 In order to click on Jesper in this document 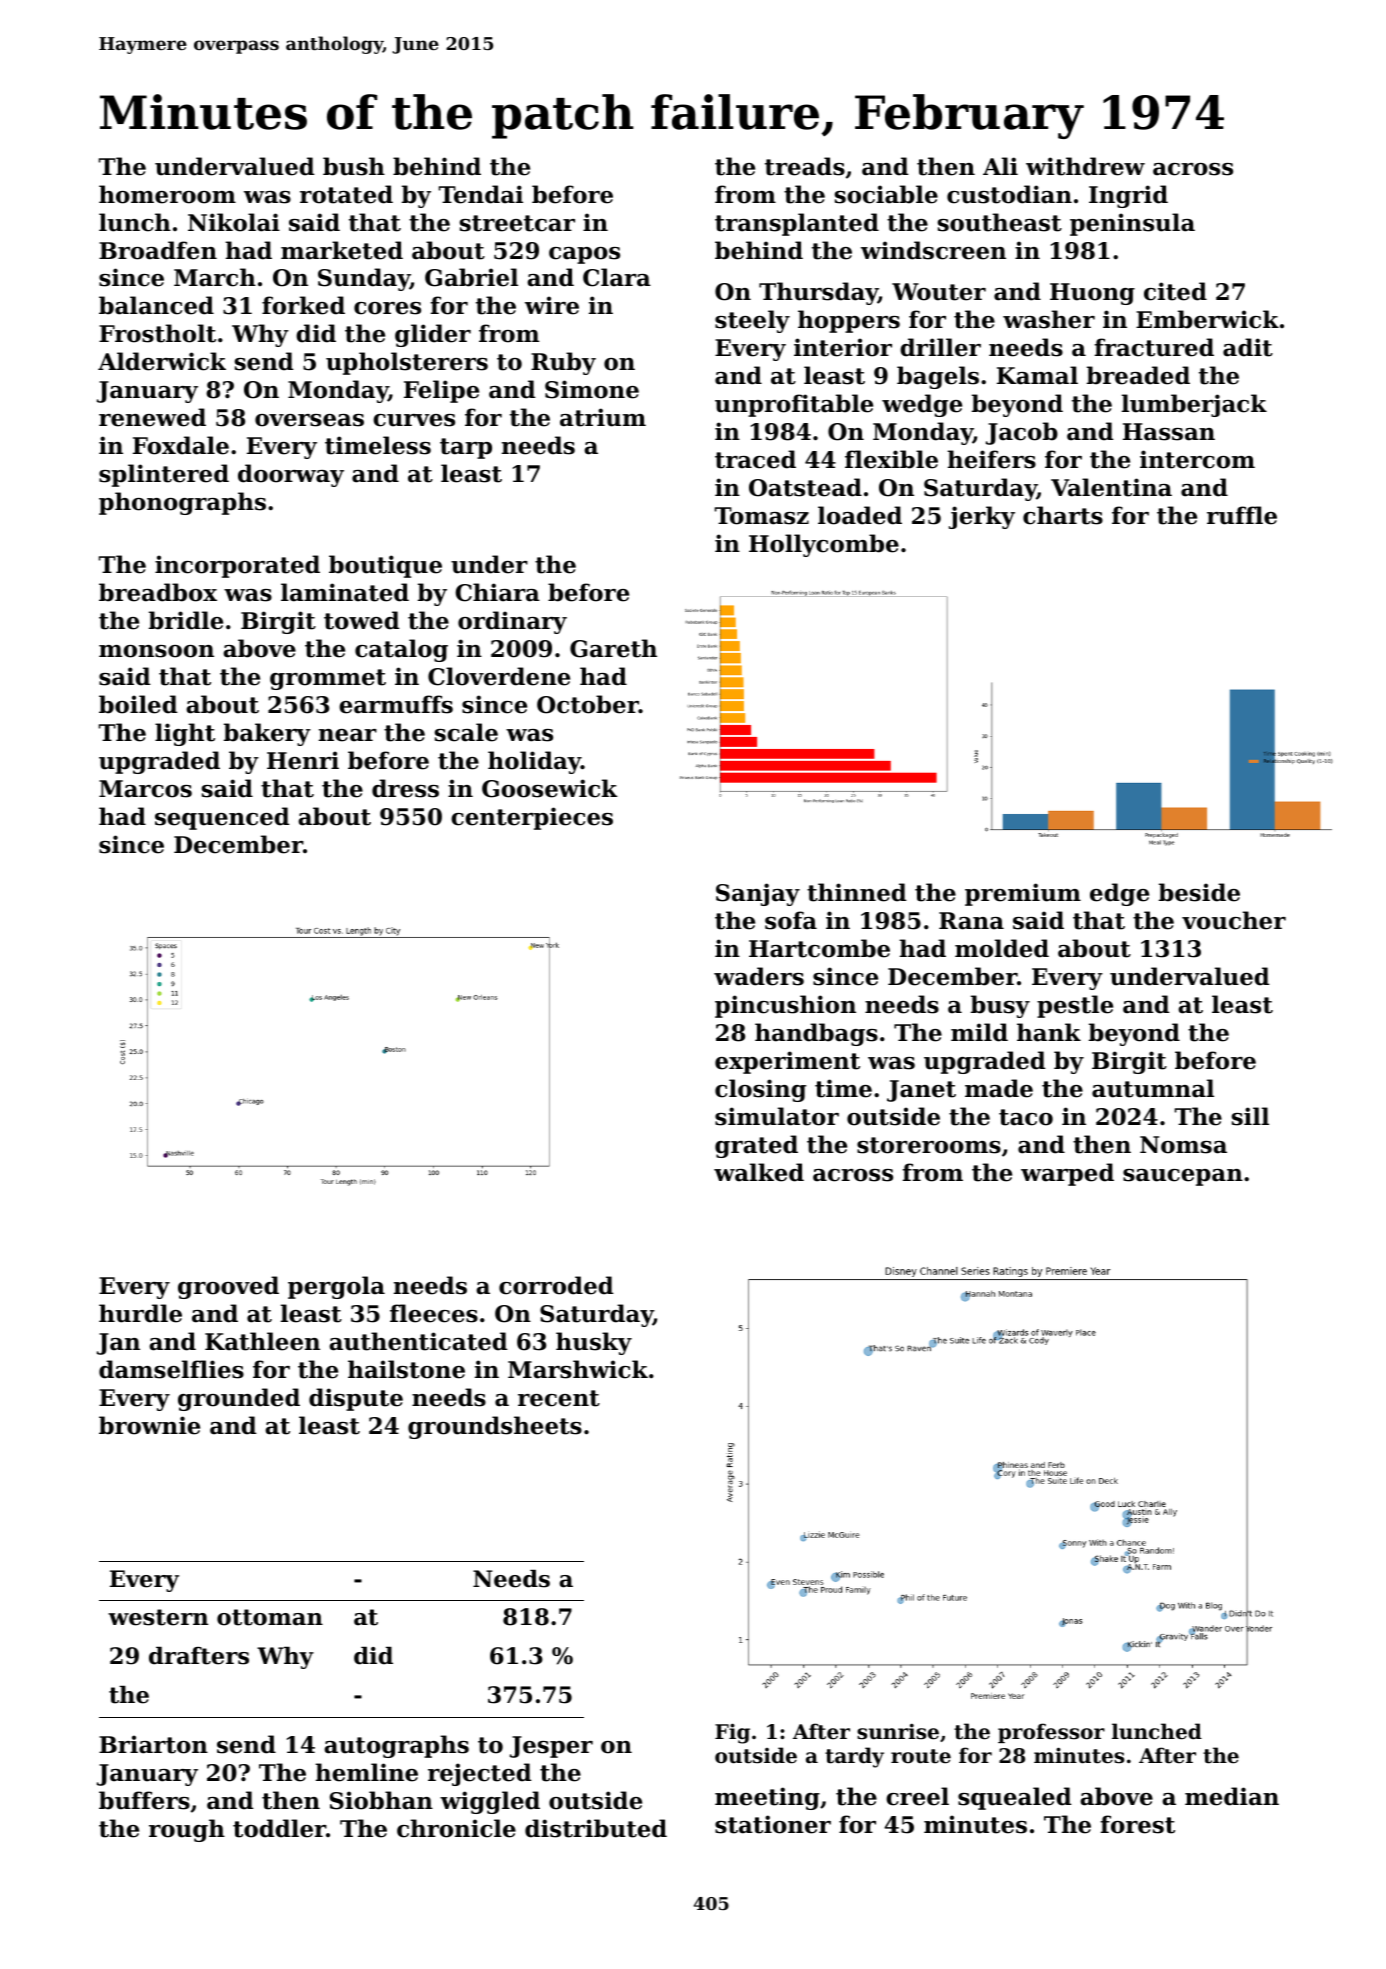, I will do `click(551, 1747)`.
